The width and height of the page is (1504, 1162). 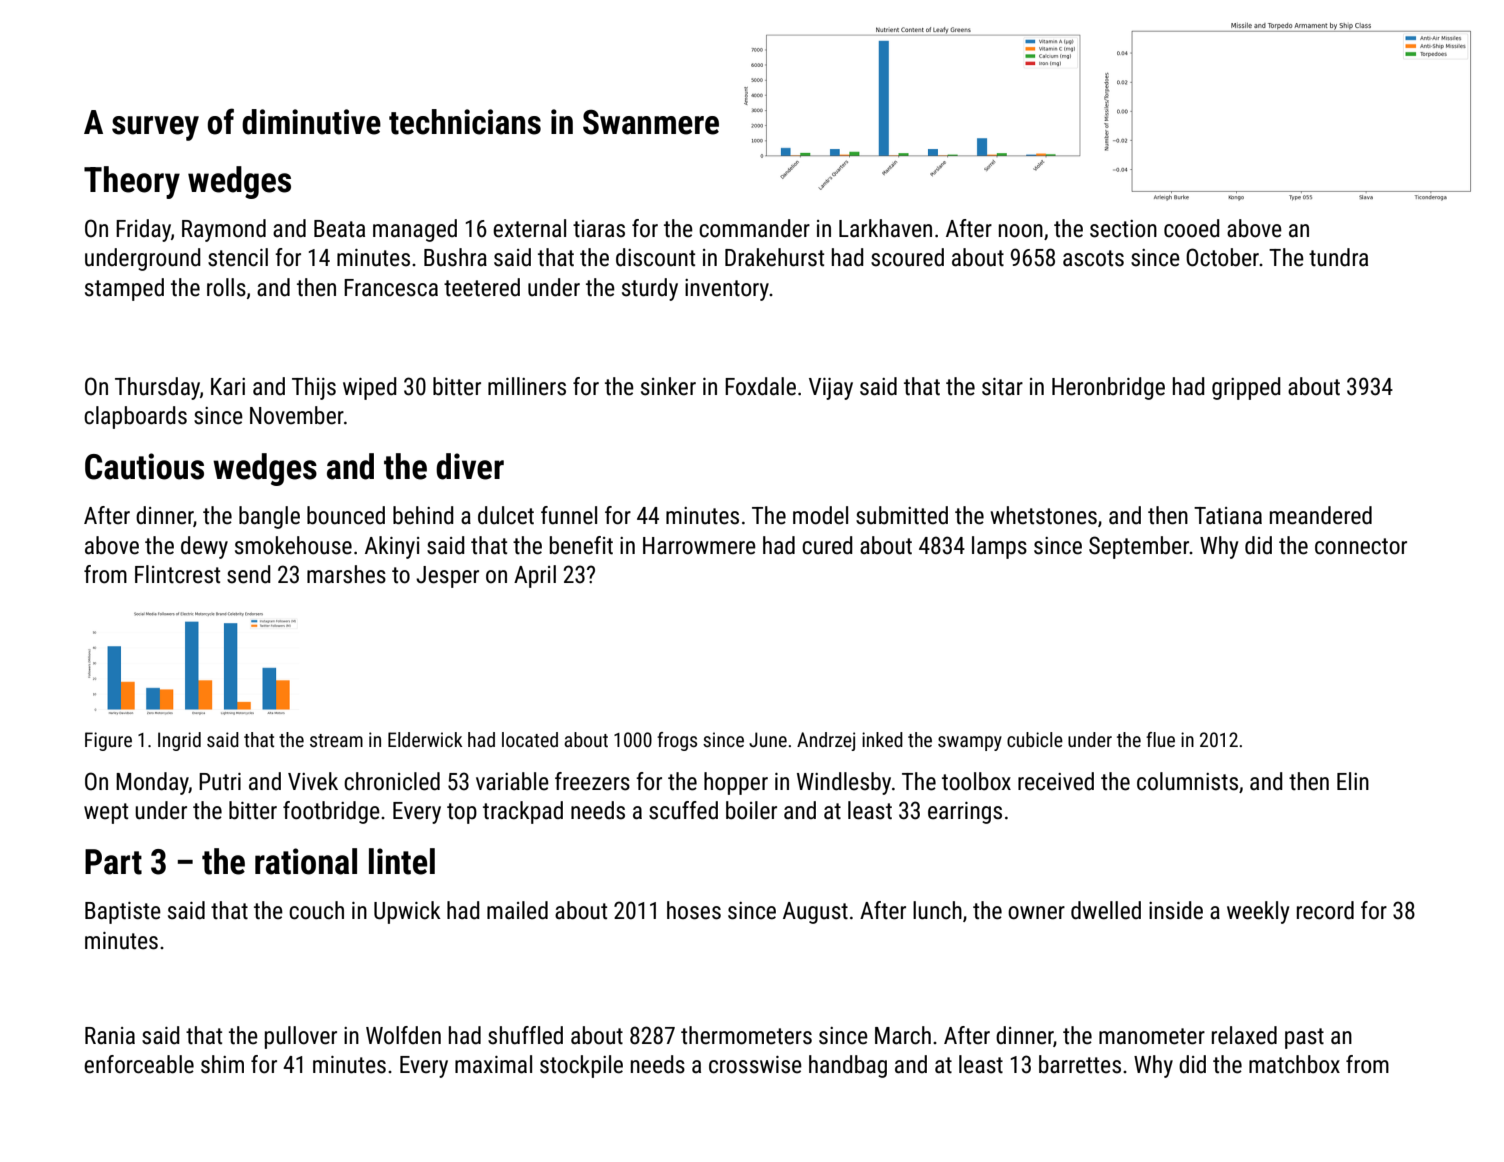 What do you see at coordinates (755, 1065) in the page?
I see `crosswise` at bounding box center [755, 1065].
